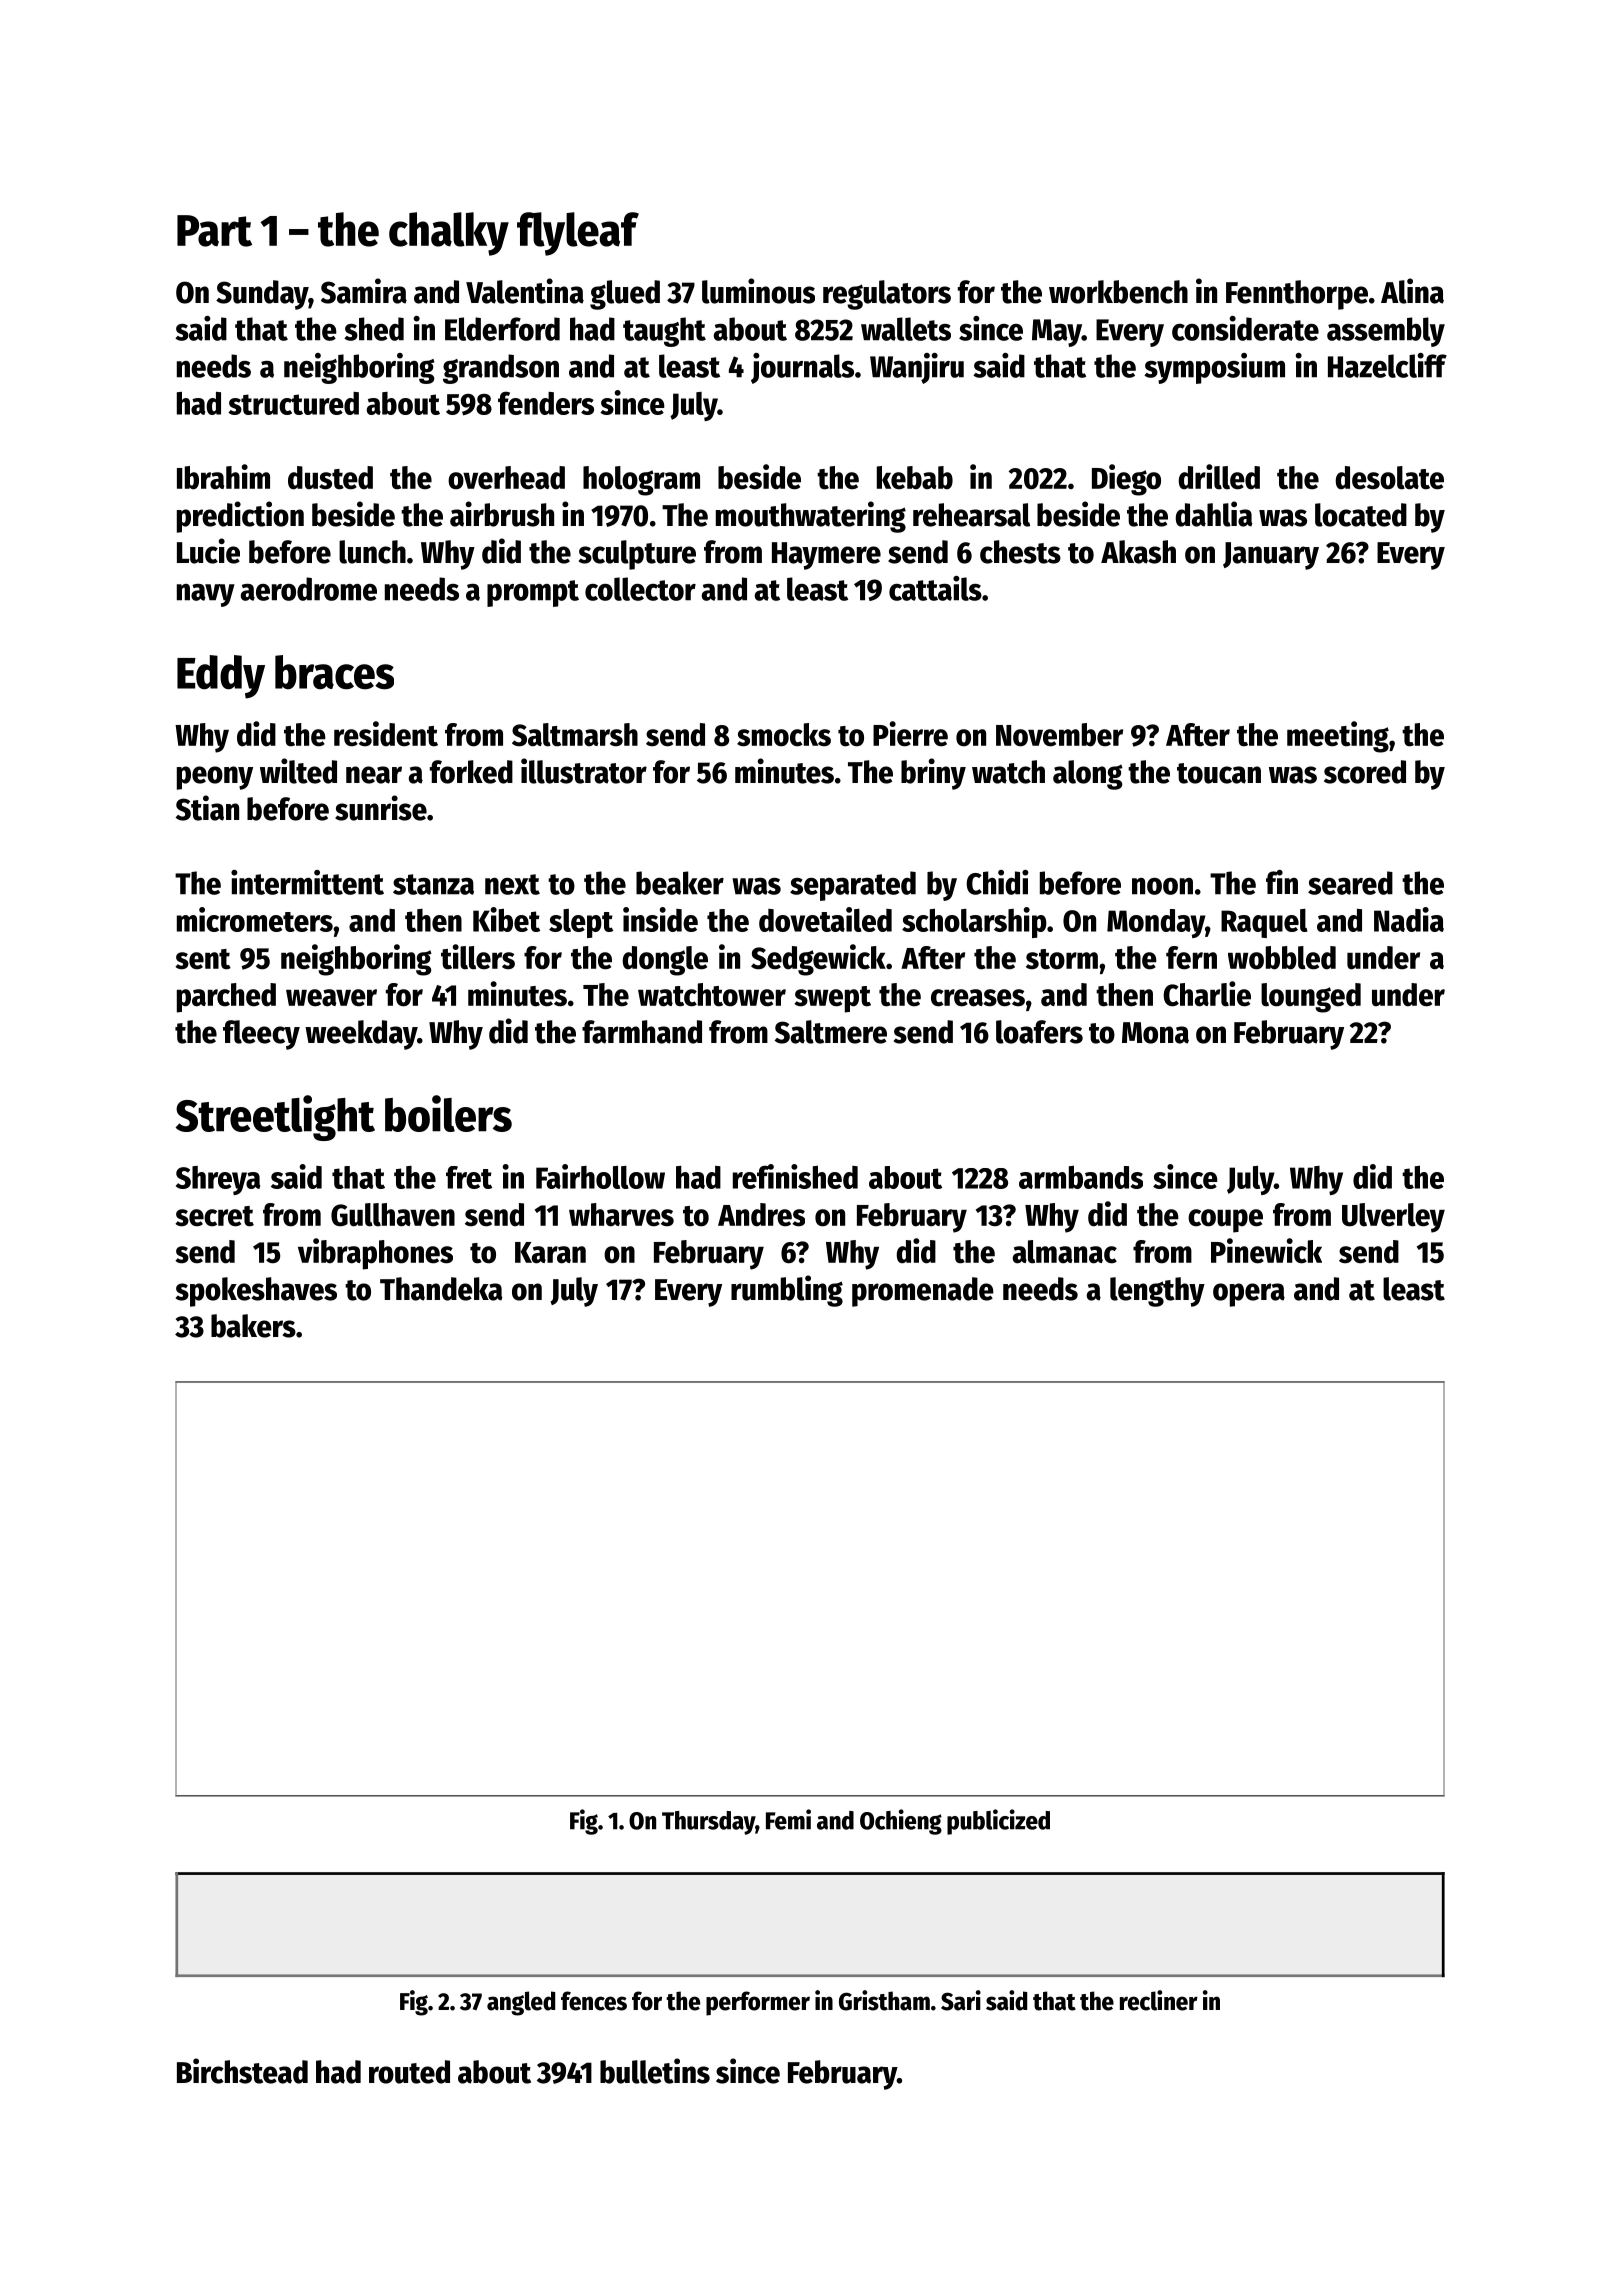 This page has height=2292, width=1620. I want to click on bulletins, so click(655, 2071).
